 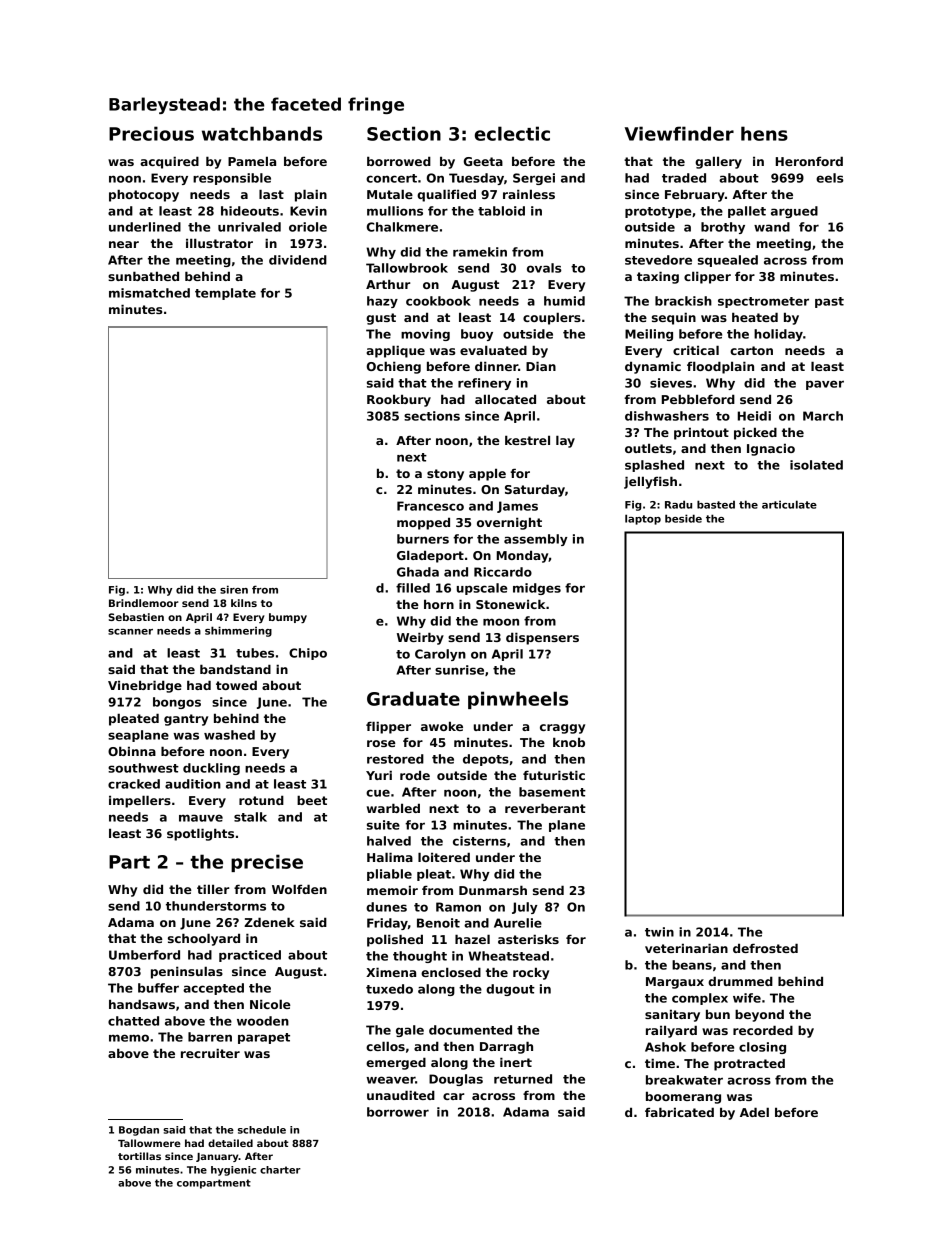 What do you see at coordinates (139, 1131) in the page?
I see `Bogdan` at bounding box center [139, 1131].
